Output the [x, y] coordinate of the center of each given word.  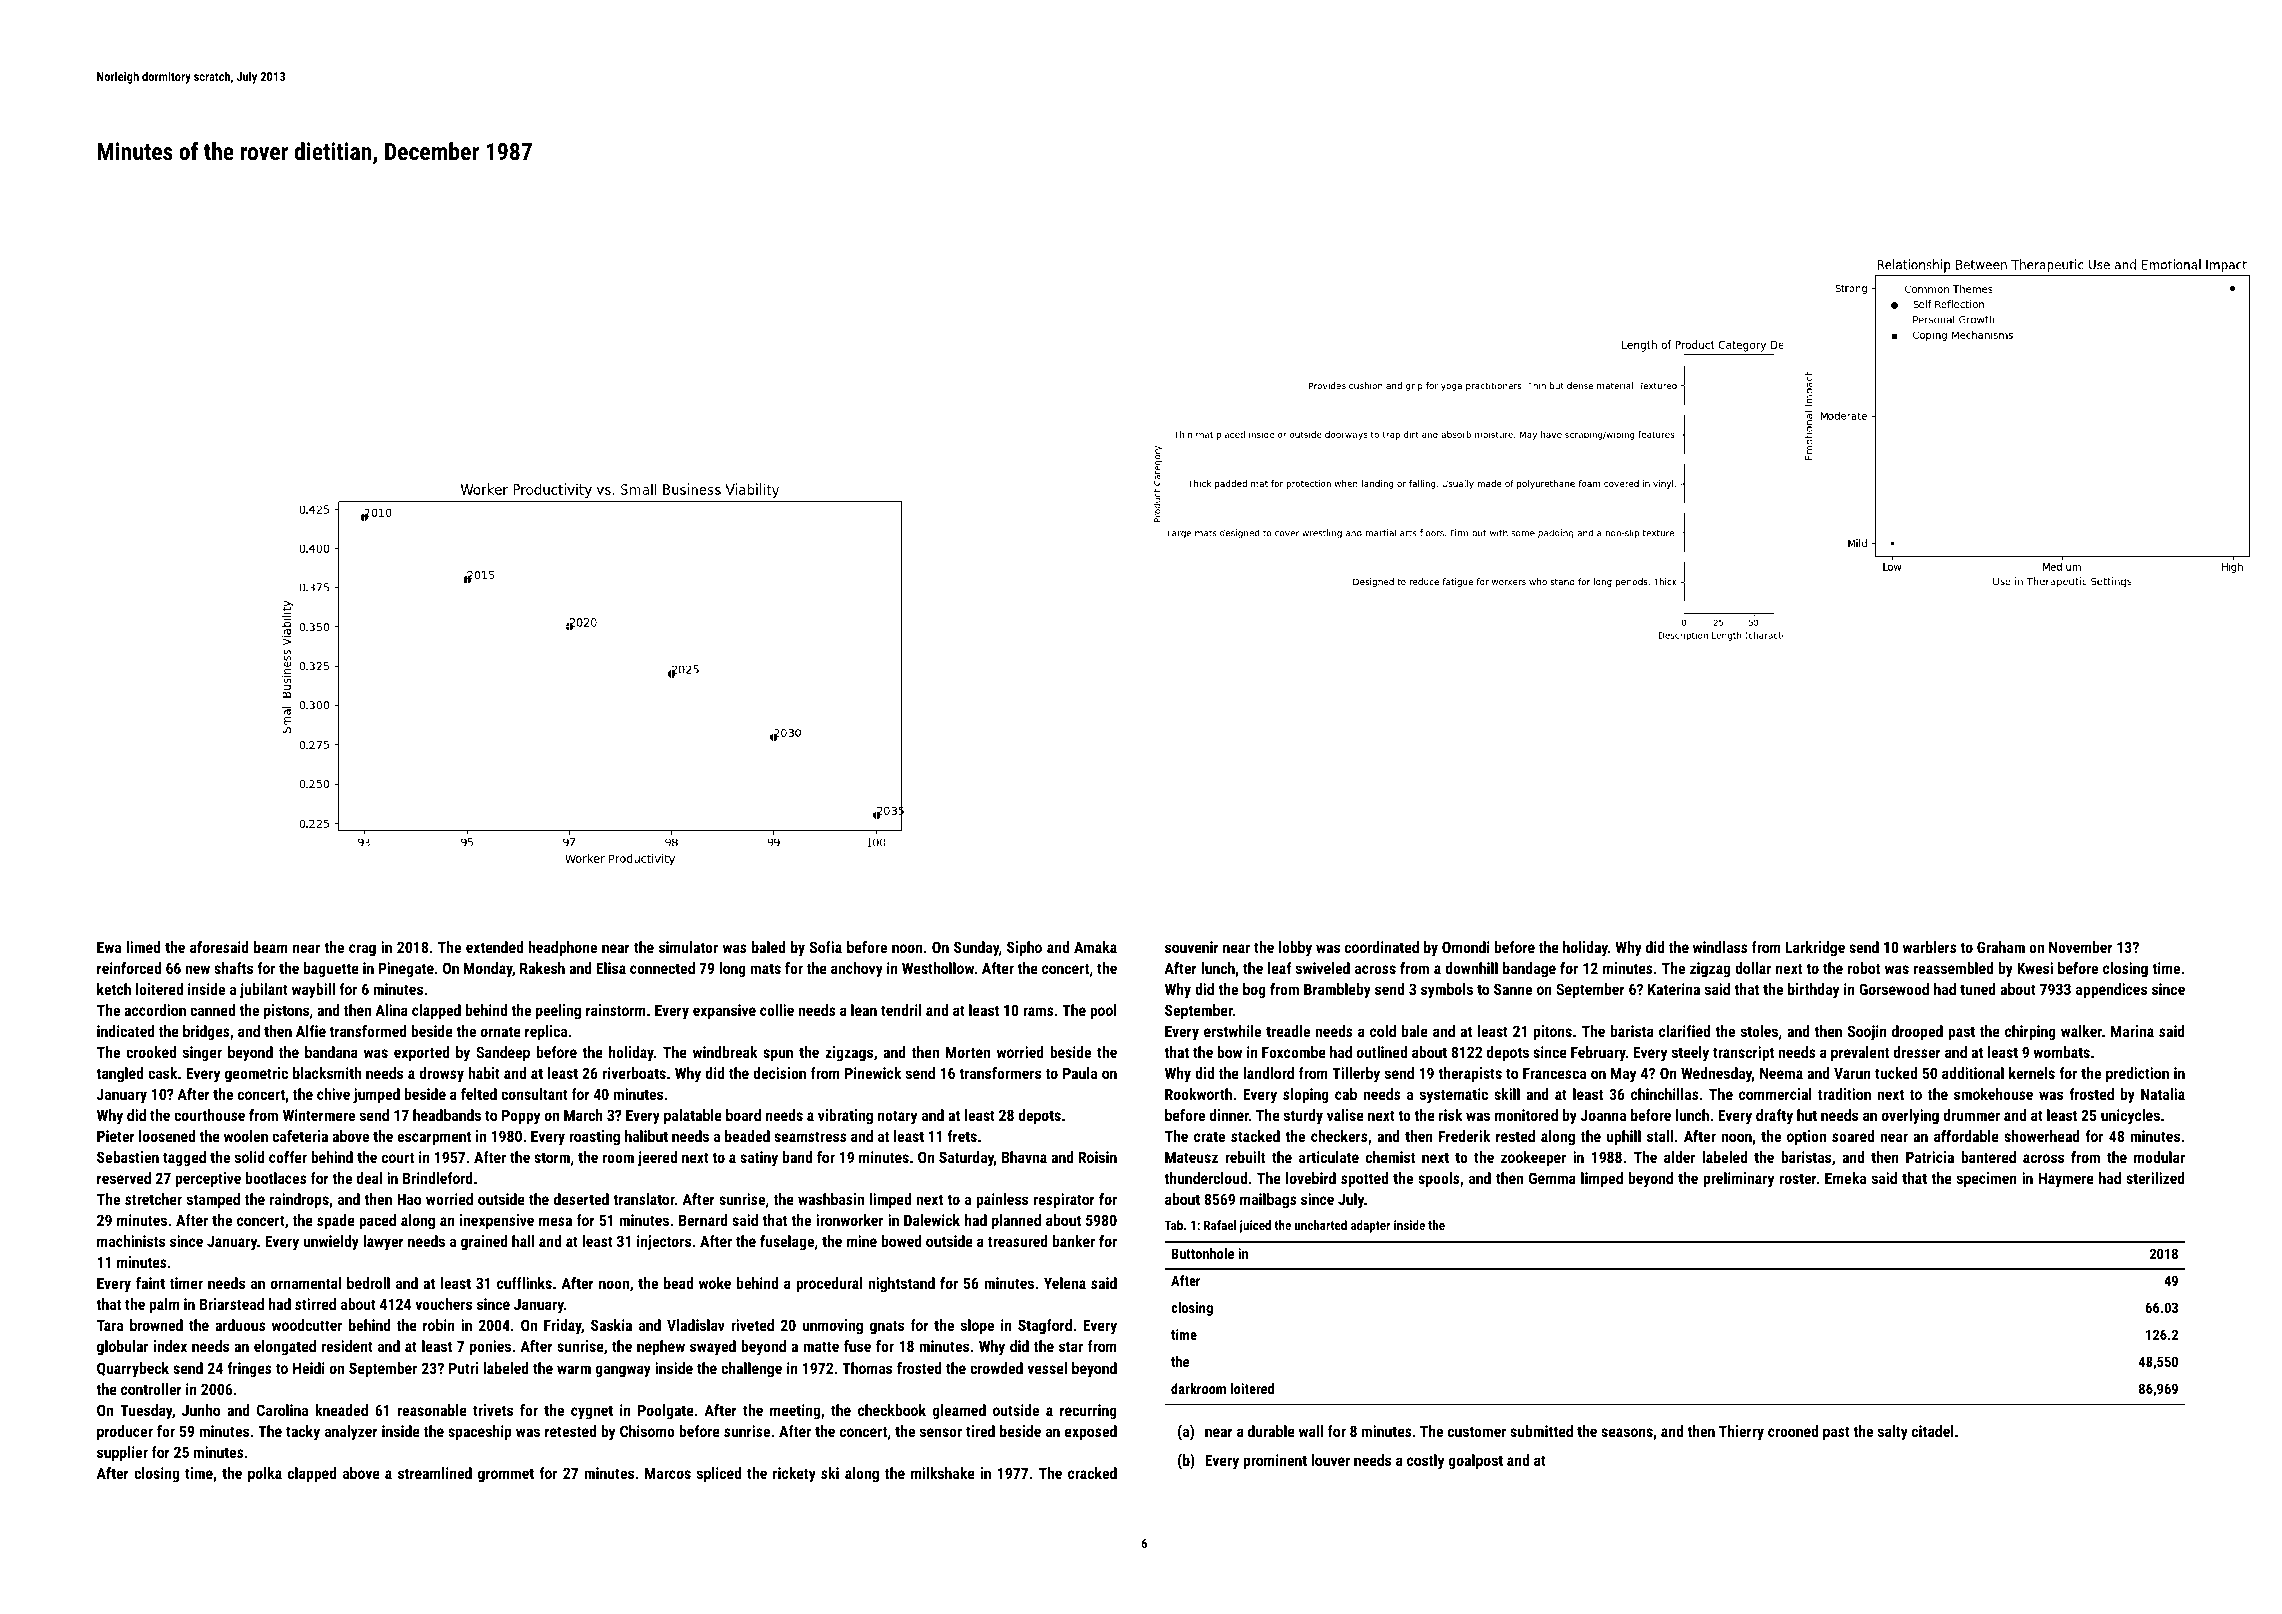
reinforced [129, 968]
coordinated [1382, 947]
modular [2159, 1157]
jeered [657, 1159]
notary [897, 1117]
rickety [794, 1475]
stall [1660, 1136]
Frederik [1464, 1136]
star [1071, 1346]
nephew [661, 1347]
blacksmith [327, 1073]
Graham [2001, 947]
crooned [1793, 1431]
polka [265, 1474]
